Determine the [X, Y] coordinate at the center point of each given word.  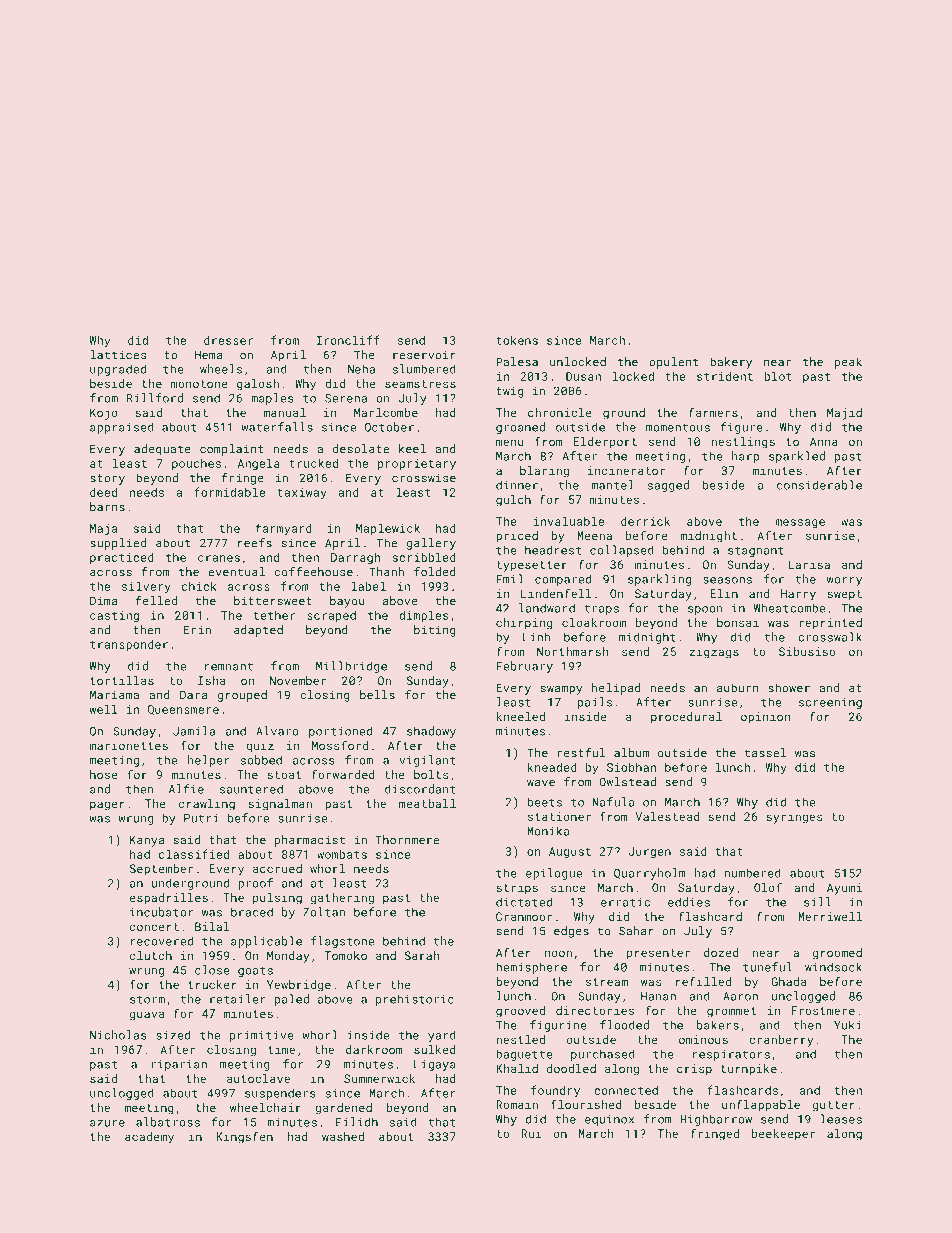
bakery [731, 363]
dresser [228, 340]
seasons [727, 580]
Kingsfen [245, 1138]
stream [607, 982]
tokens [517, 340]
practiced [122, 558]
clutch [151, 955]
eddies [689, 902]
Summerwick [379, 1078]
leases [841, 1119]
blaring [544, 472]
